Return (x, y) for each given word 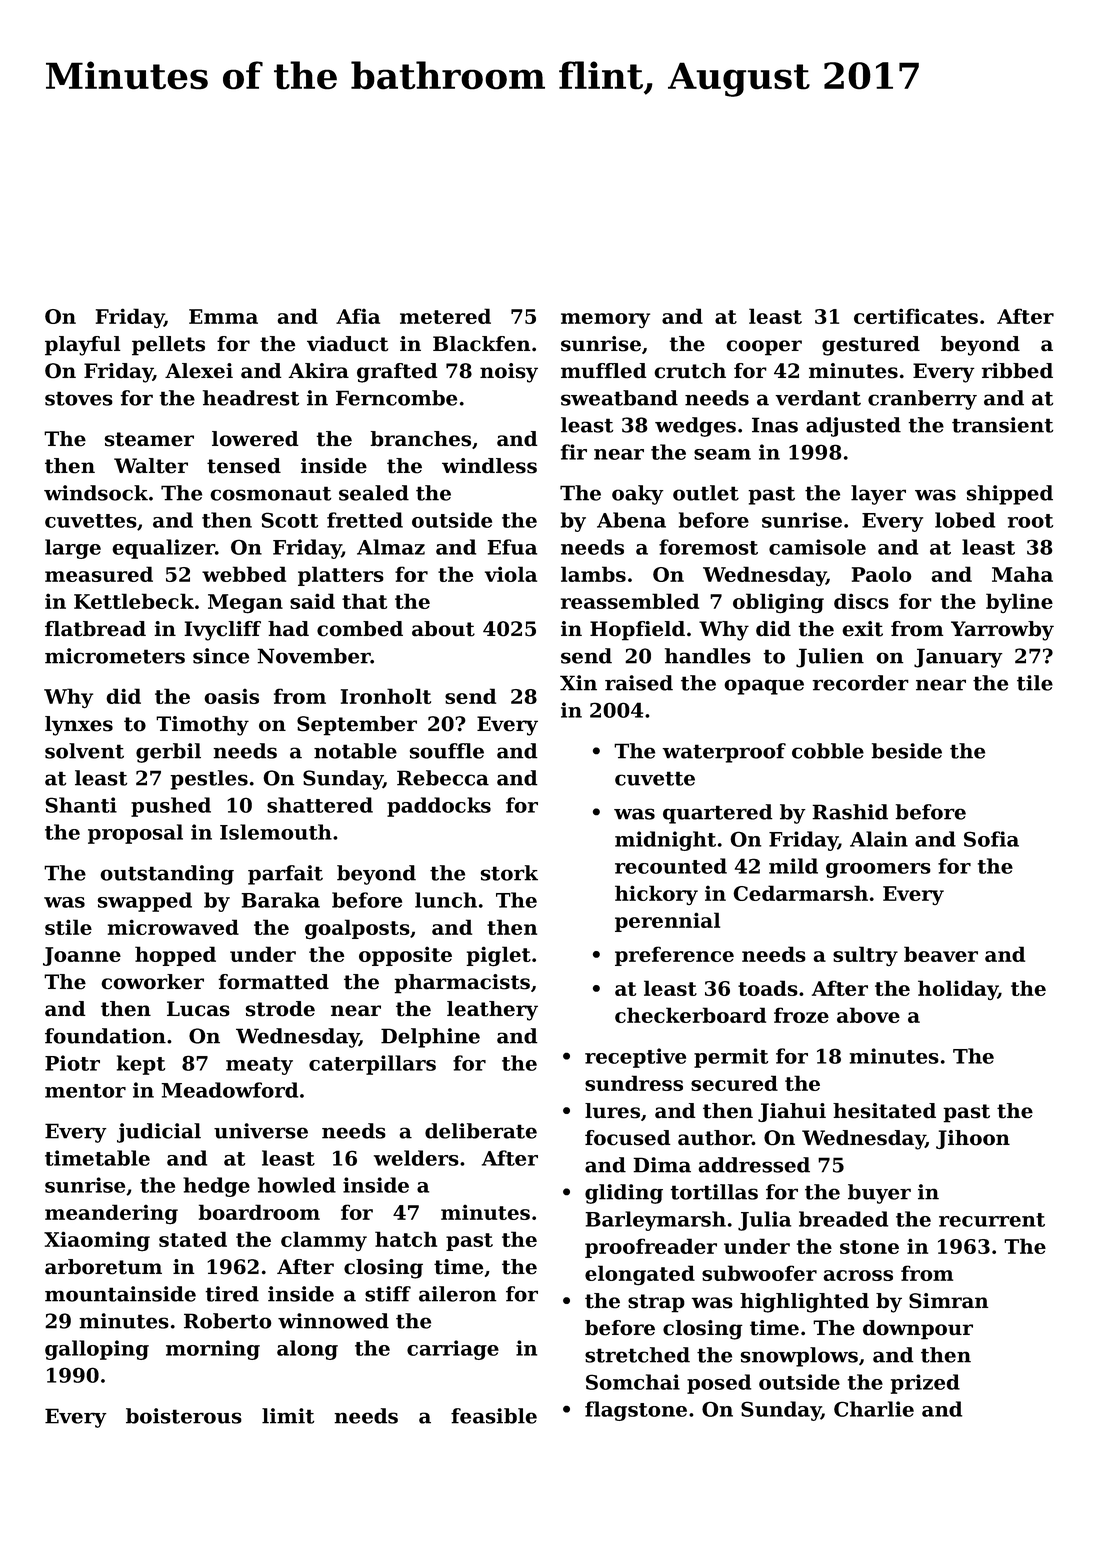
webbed (244, 574)
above (868, 1015)
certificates (916, 316)
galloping (97, 1350)
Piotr (72, 1063)
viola (511, 574)
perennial (667, 922)
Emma (223, 316)
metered (445, 316)
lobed (965, 520)
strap (656, 1303)
